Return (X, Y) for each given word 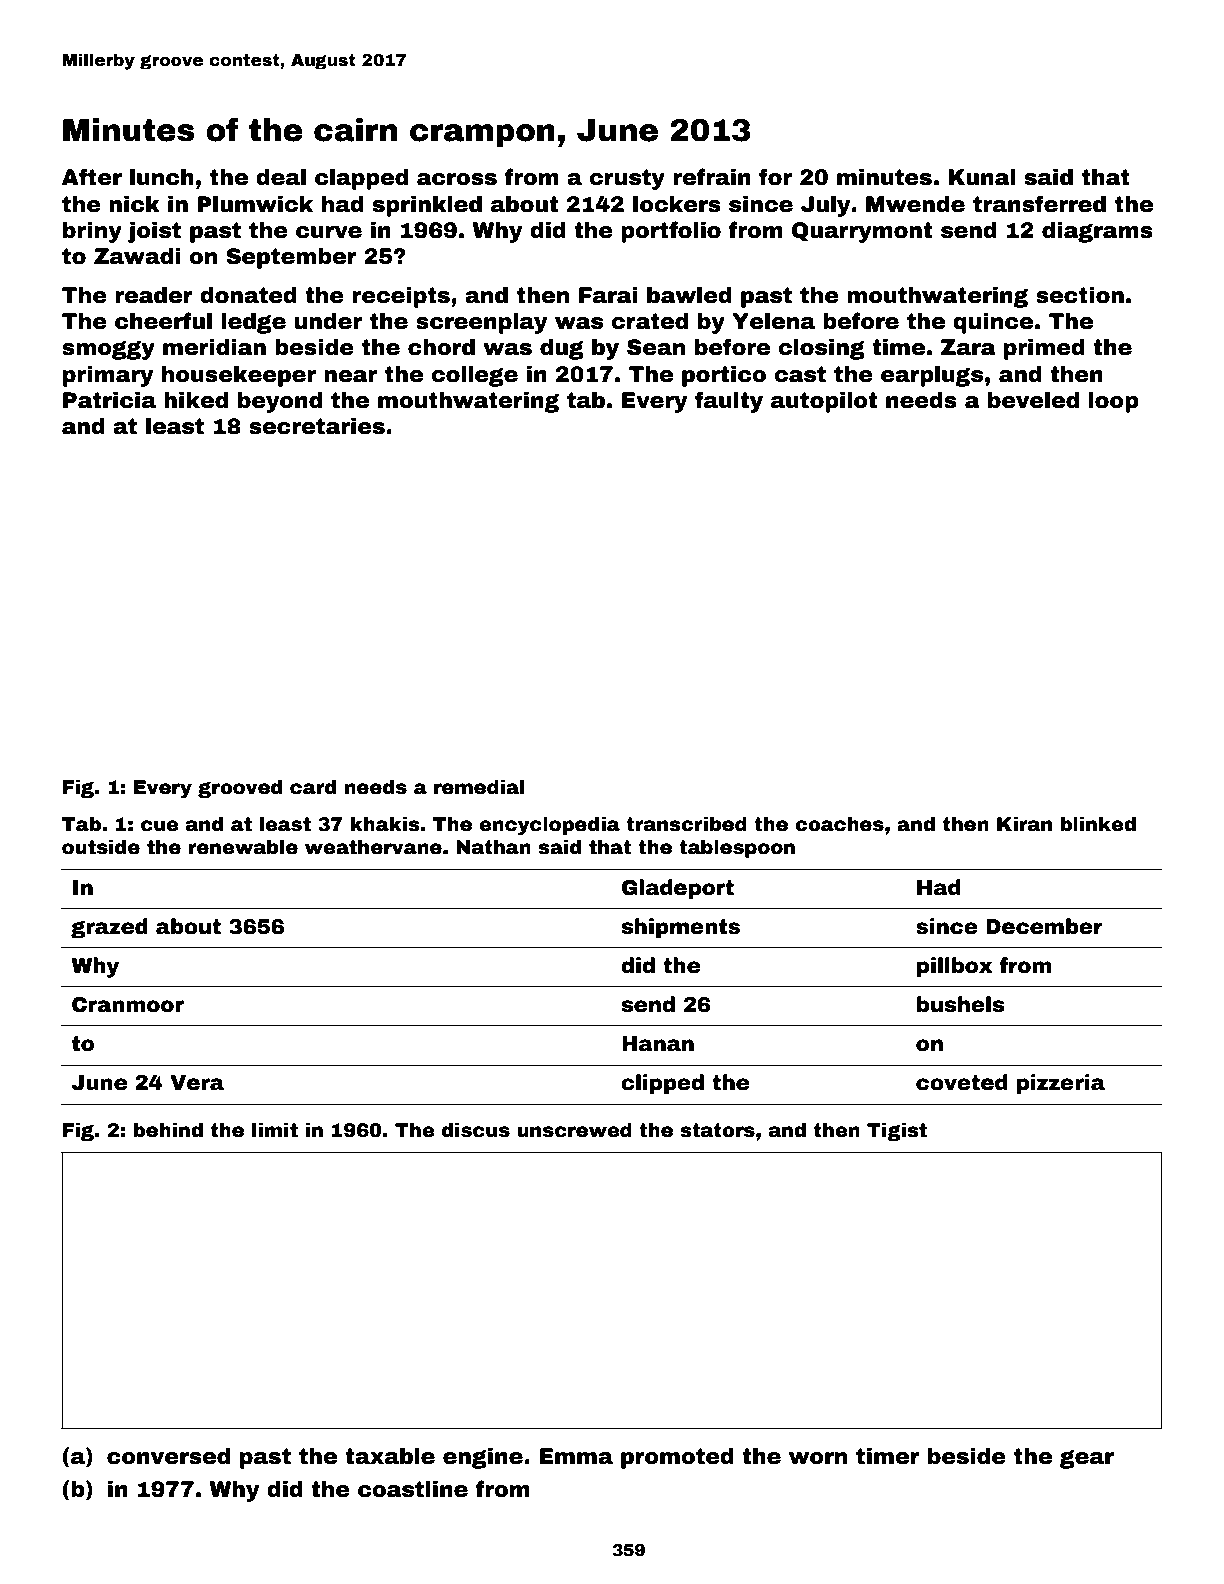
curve (329, 232)
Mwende (915, 204)
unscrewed (574, 1130)
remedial (479, 787)
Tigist (897, 1131)
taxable (390, 1456)
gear (1087, 1459)
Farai (608, 295)
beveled (1033, 400)
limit (275, 1130)
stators (717, 1130)
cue (160, 826)
